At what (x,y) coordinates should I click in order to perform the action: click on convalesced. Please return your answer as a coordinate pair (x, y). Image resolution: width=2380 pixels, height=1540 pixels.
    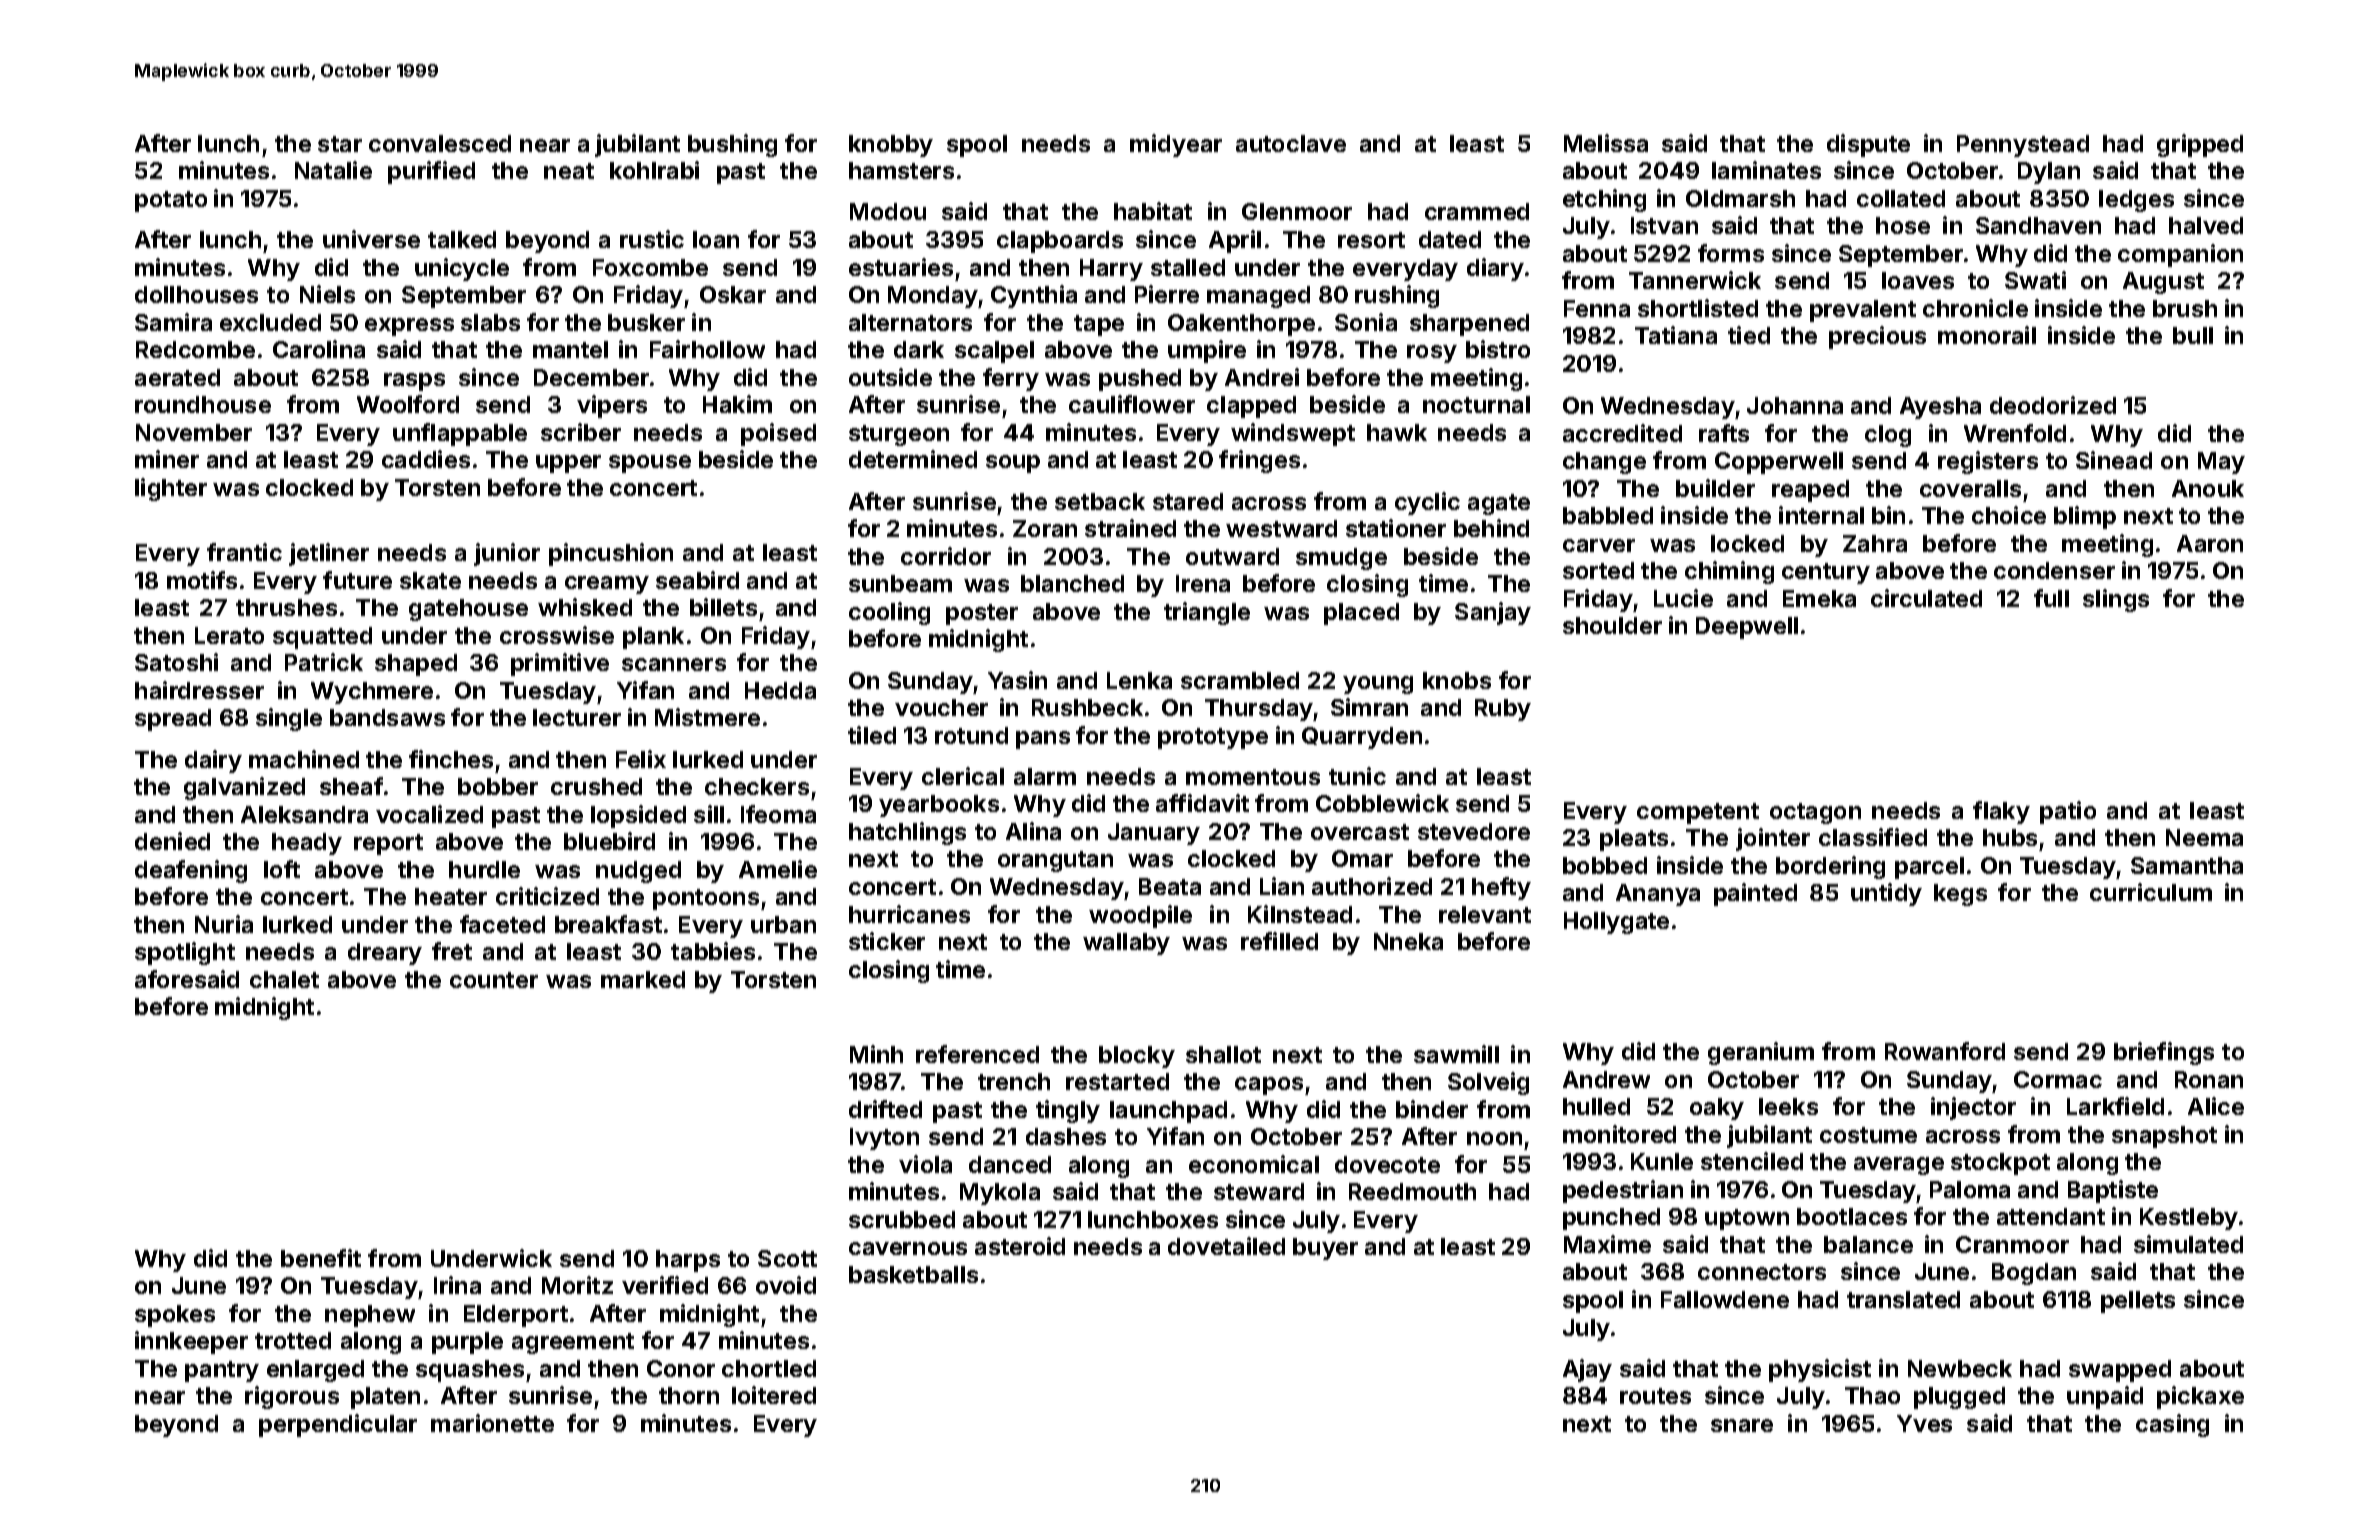
    Looking at the image, I should click on (440, 143).
